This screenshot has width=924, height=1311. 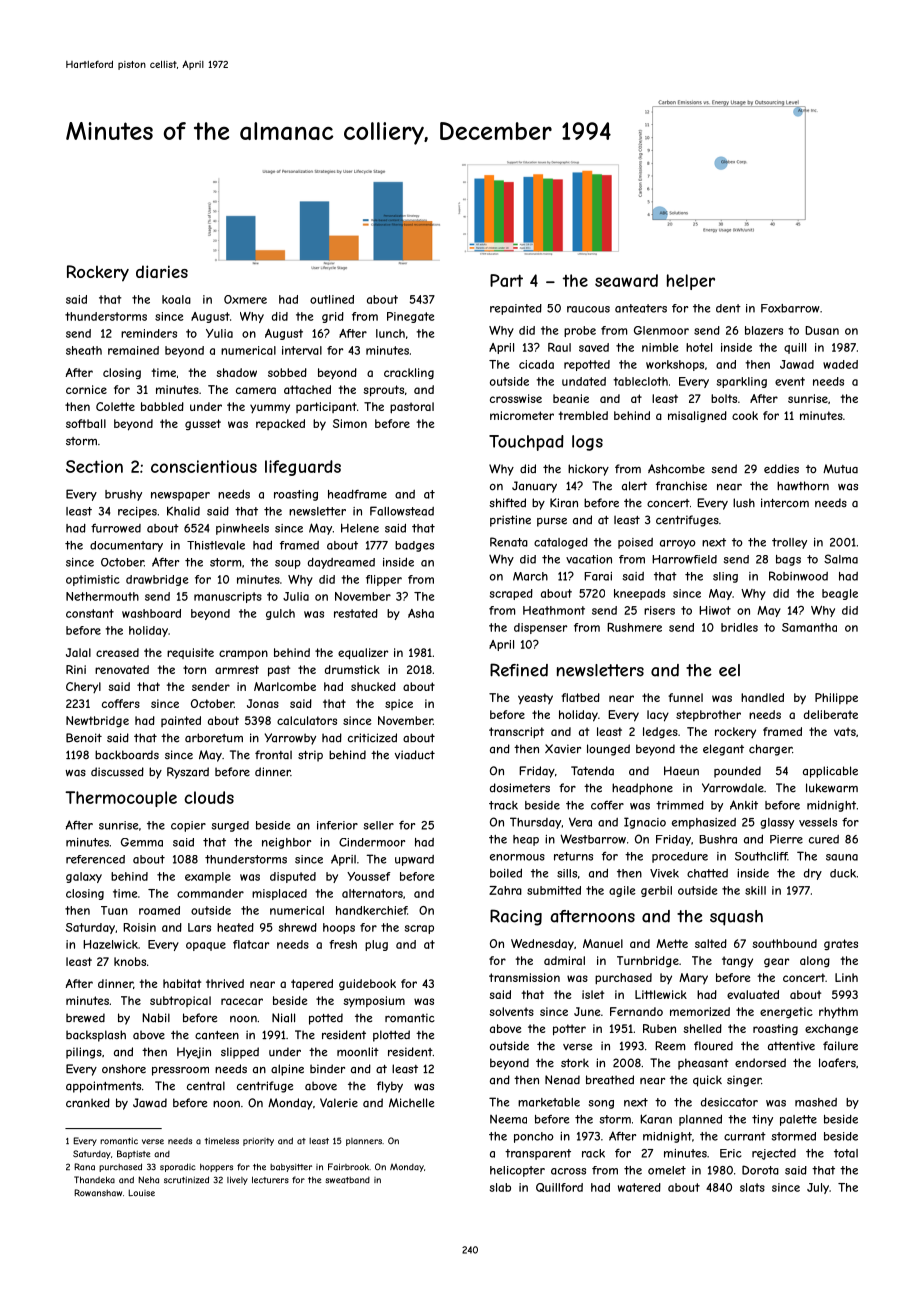 What do you see at coordinates (845, 731) in the screenshot?
I see `vats` at bounding box center [845, 731].
